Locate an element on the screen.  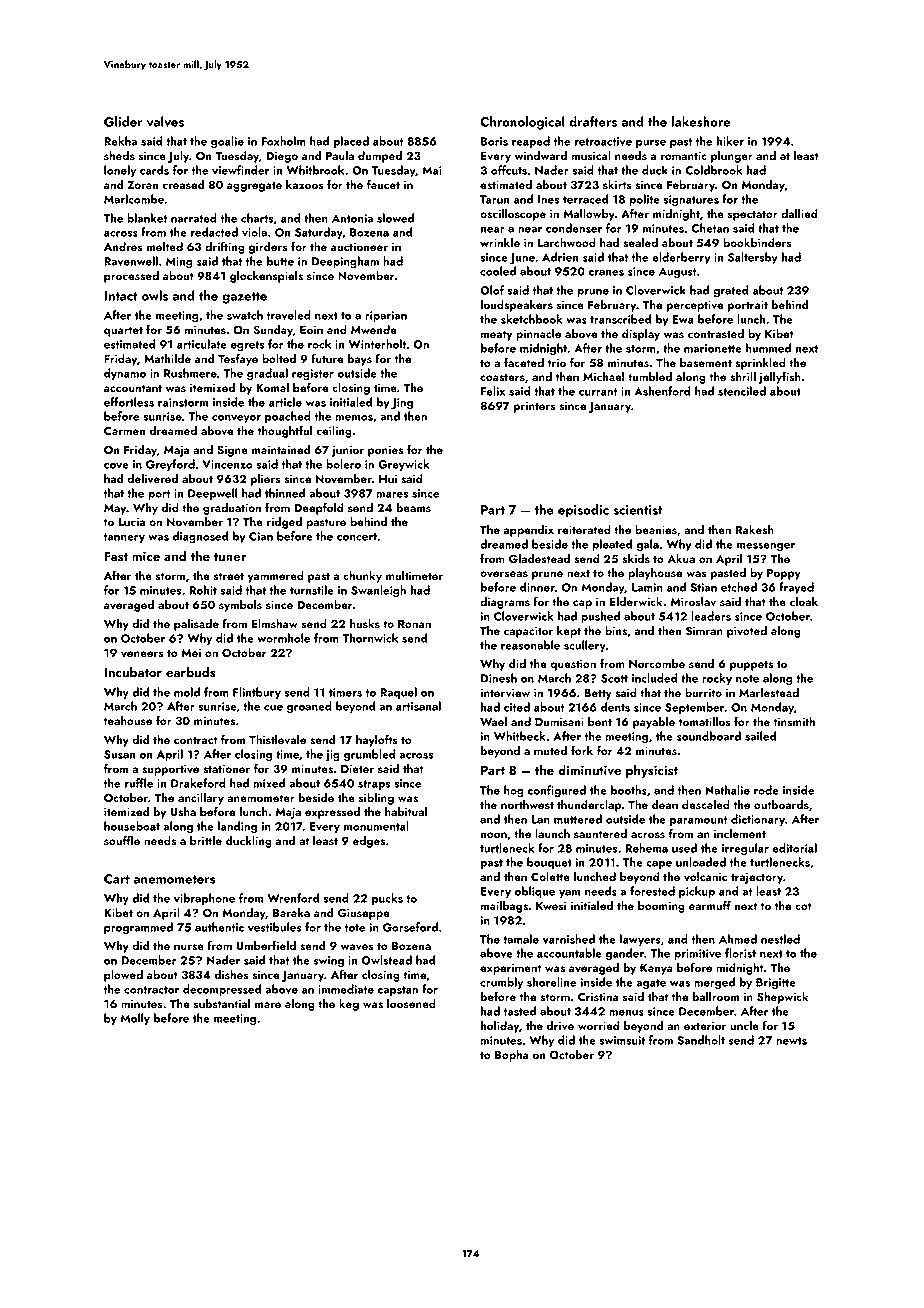
August is located at coordinates (678, 273).
